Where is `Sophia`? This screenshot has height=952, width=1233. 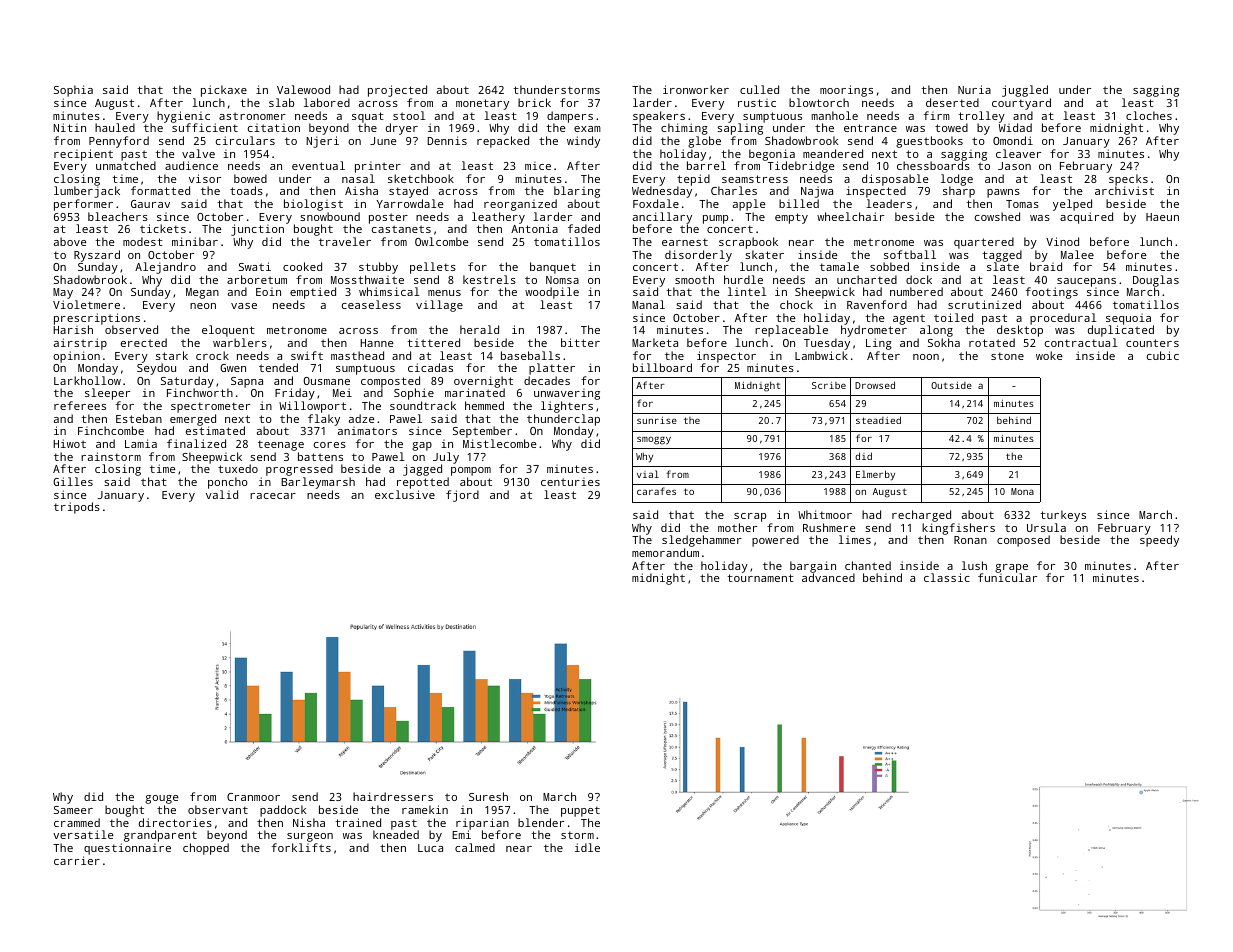
Sophia is located at coordinates (73, 91).
